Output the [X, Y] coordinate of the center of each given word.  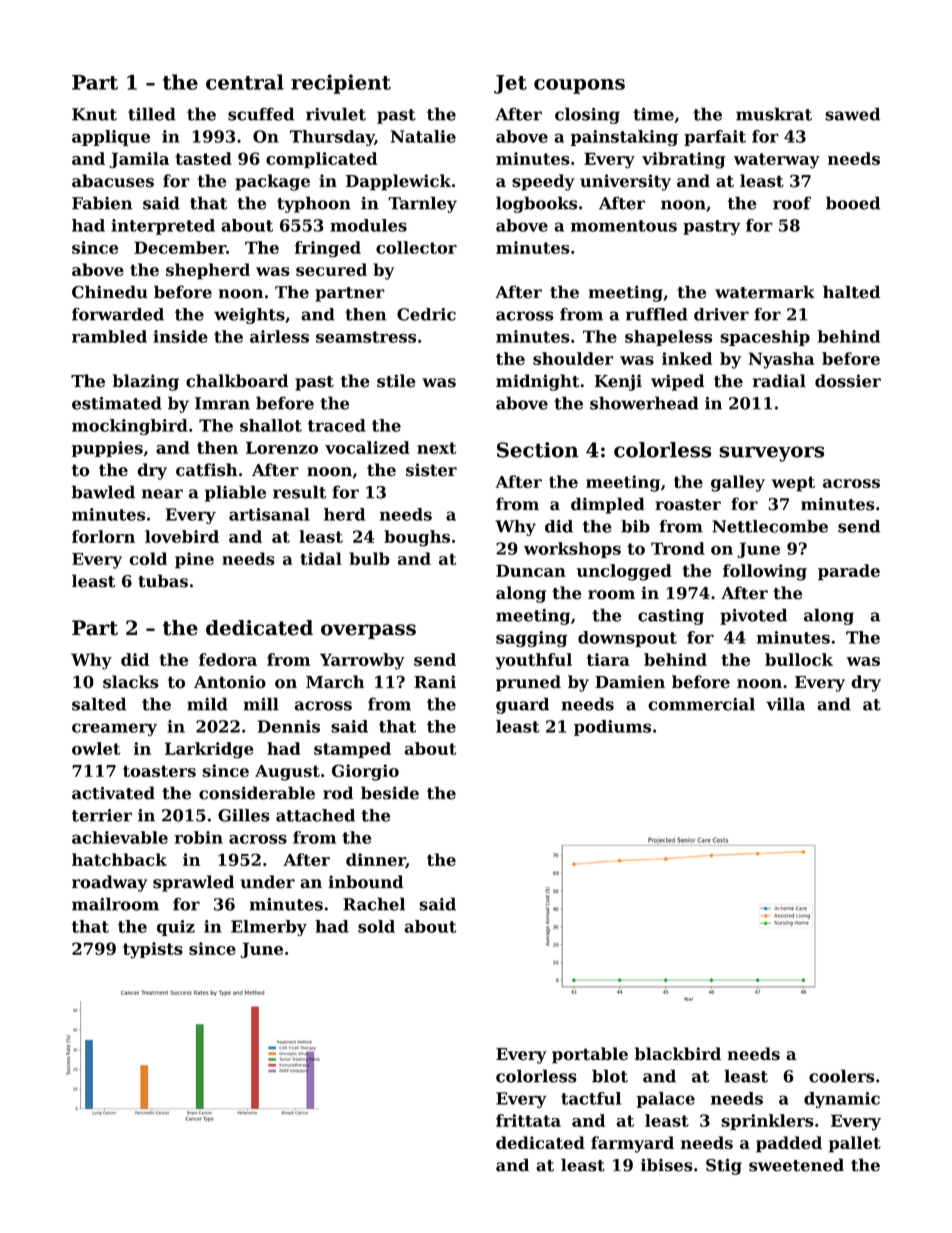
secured [331, 269]
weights [249, 316]
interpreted [163, 227]
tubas [163, 581]
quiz [176, 928]
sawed [852, 114]
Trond [678, 548]
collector [416, 247]
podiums [612, 728]
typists [153, 950]
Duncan [531, 570]
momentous [624, 226]
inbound [366, 882]
